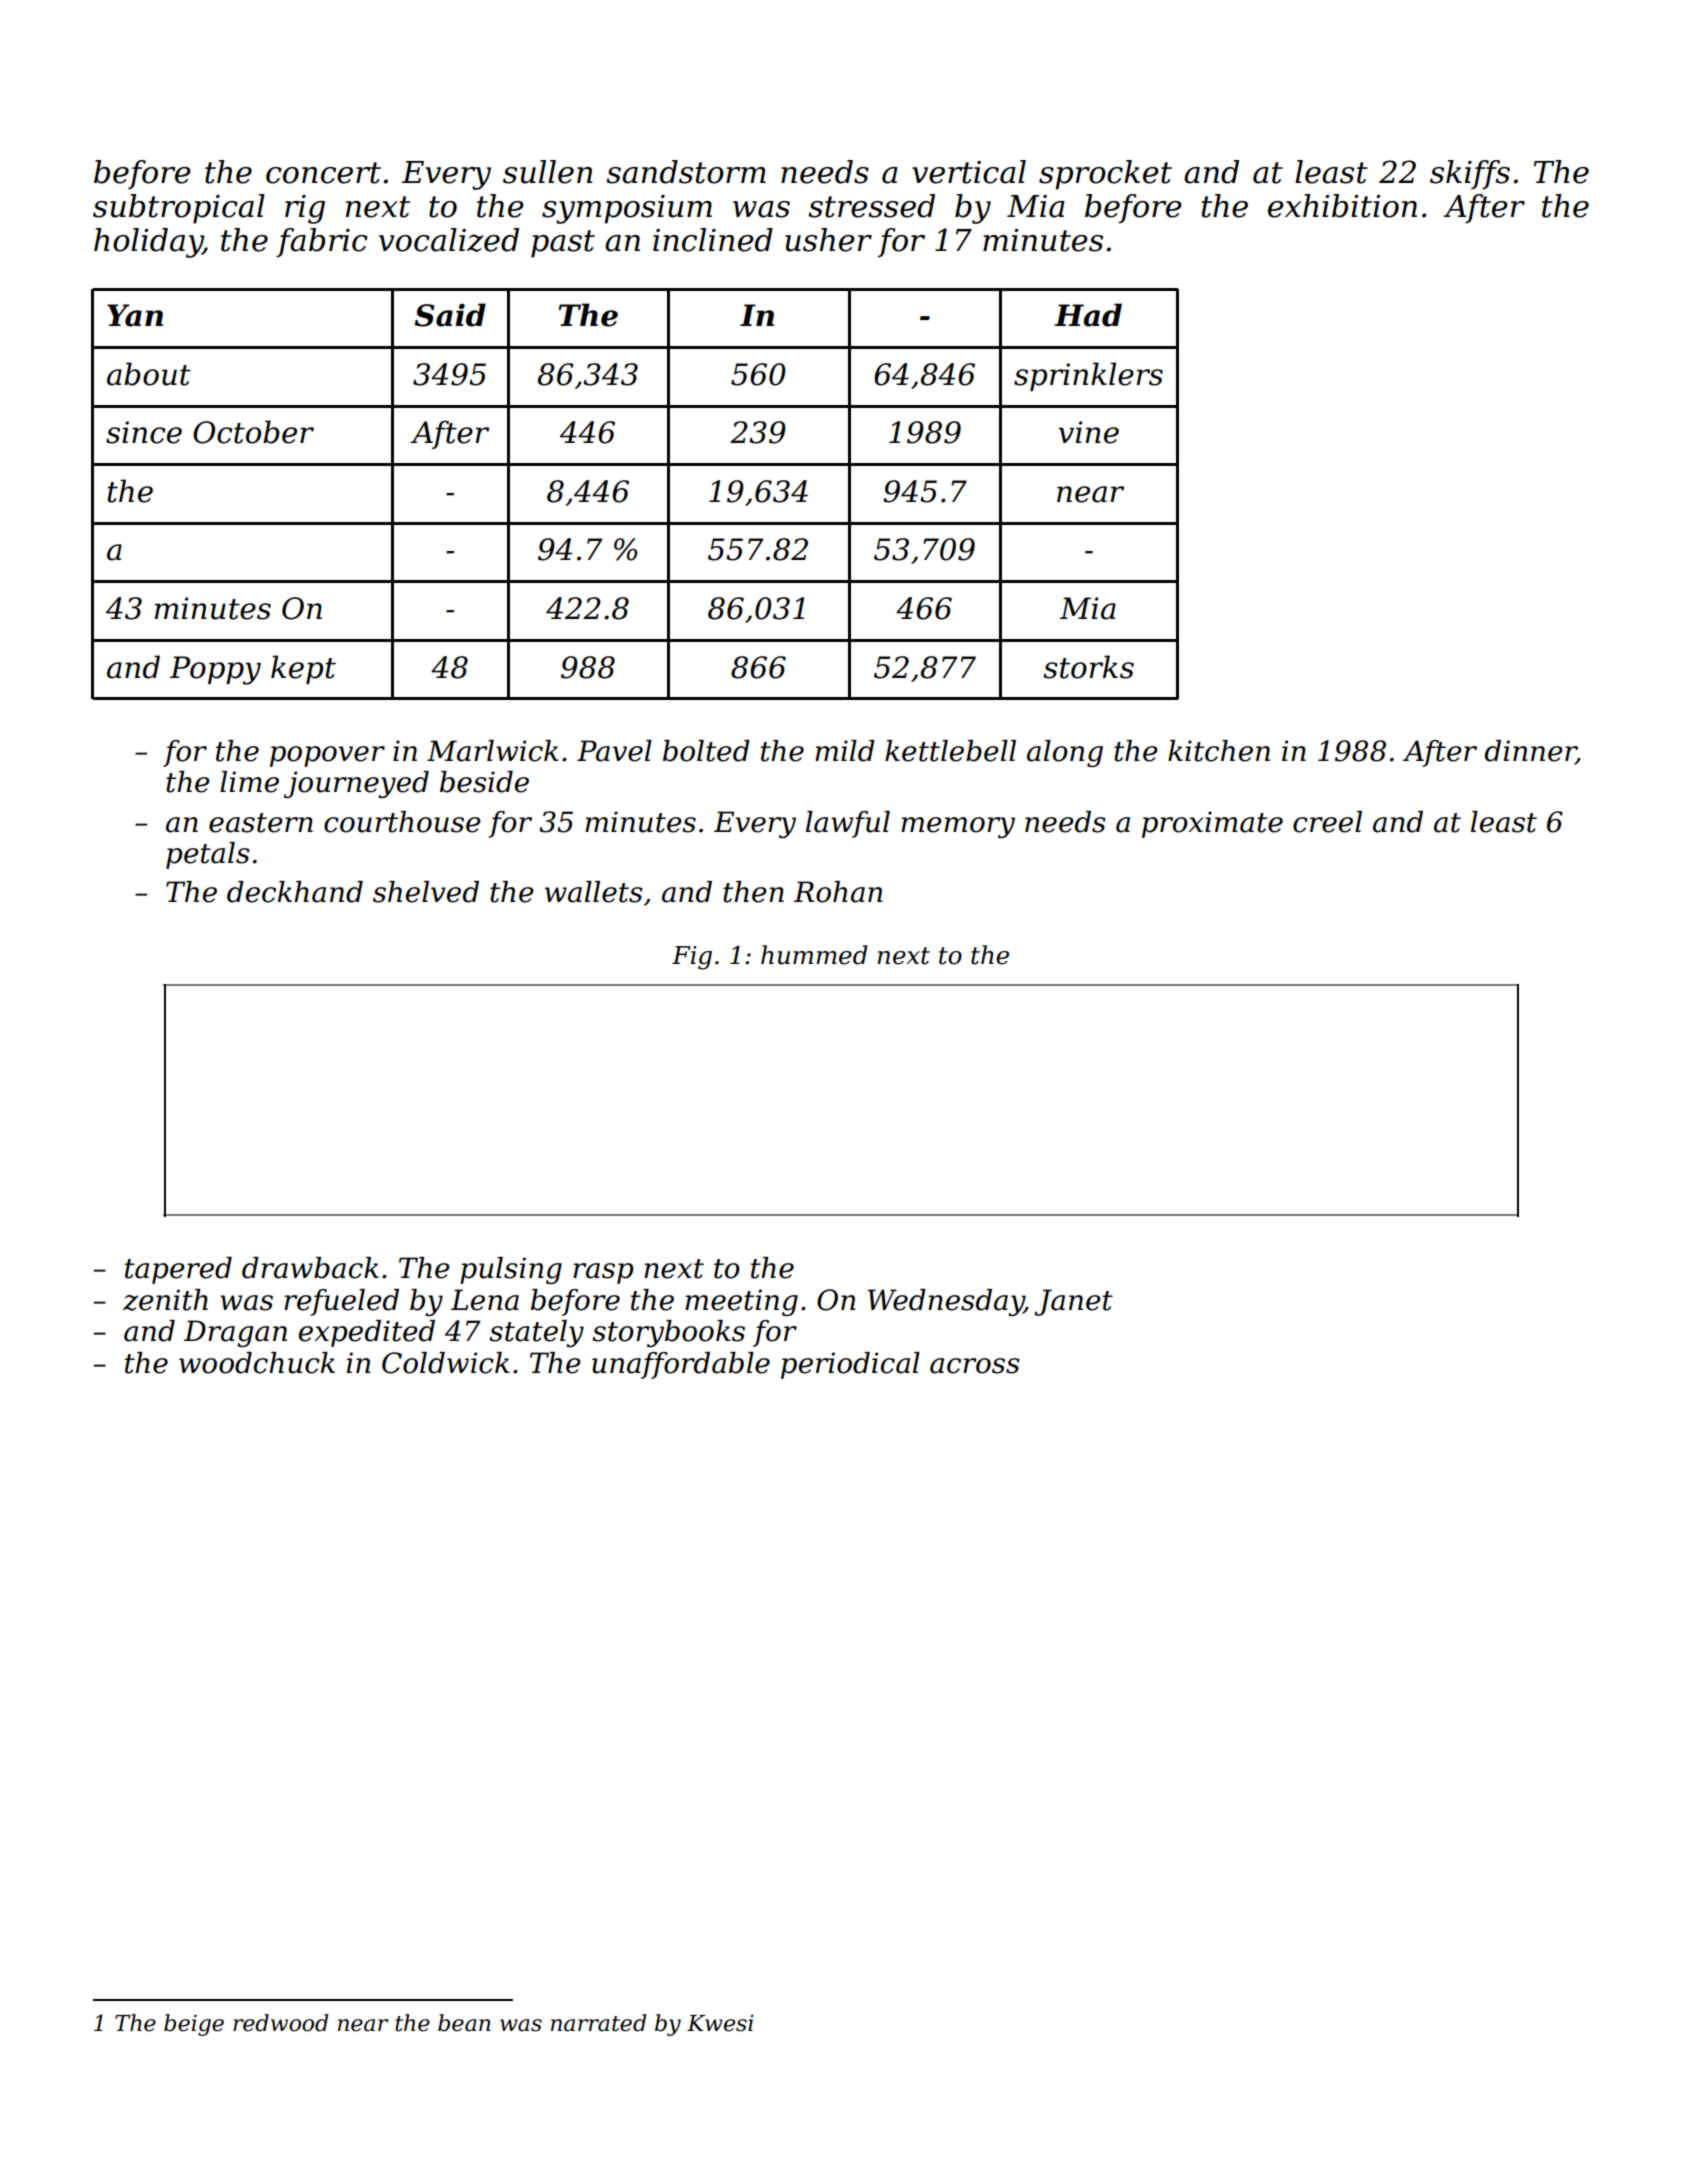  Describe the element at coordinates (975, 1366) in the screenshot. I see `across` at that location.
